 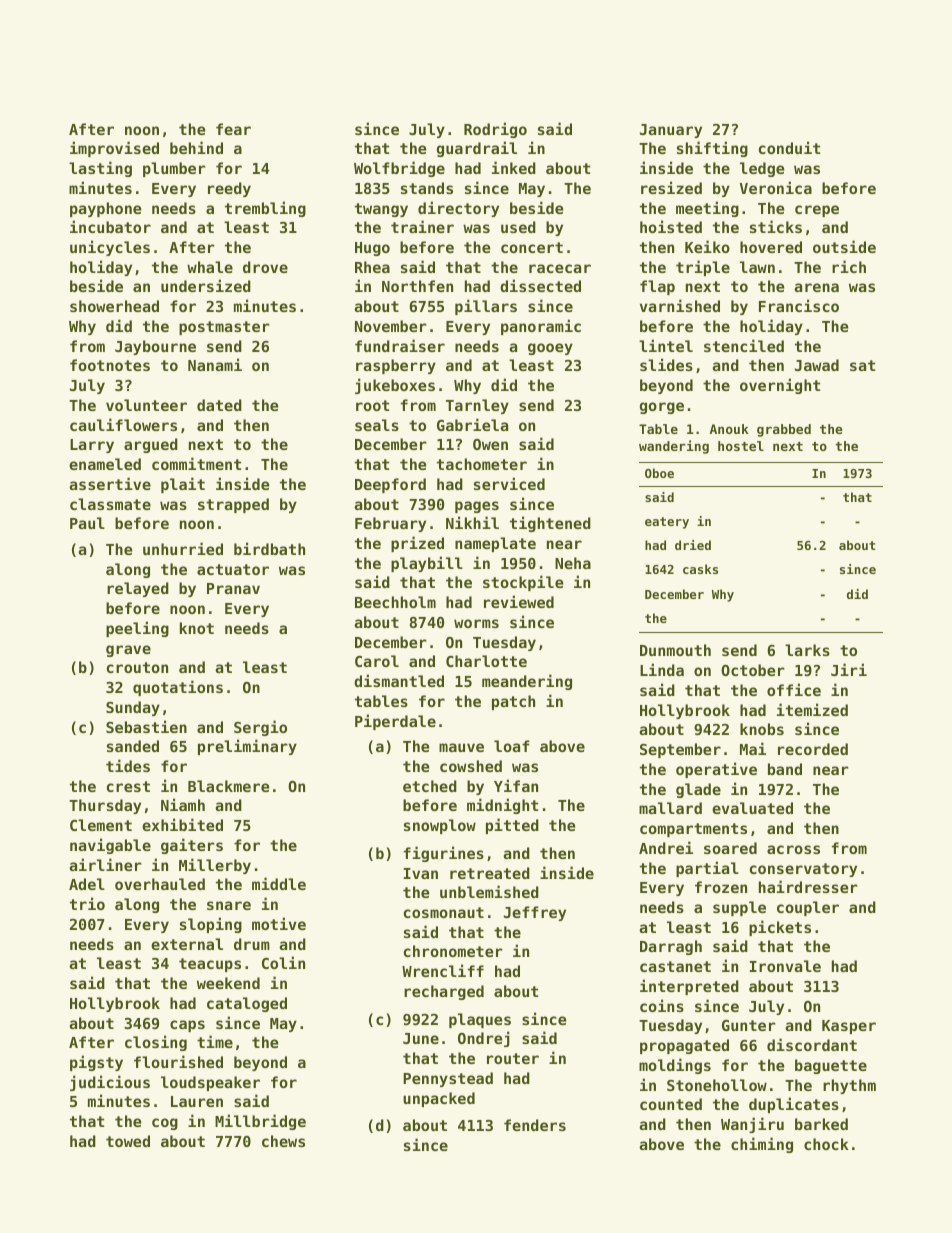 What do you see at coordinates (421, 873) in the screenshot?
I see `Ivan` at bounding box center [421, 873].
